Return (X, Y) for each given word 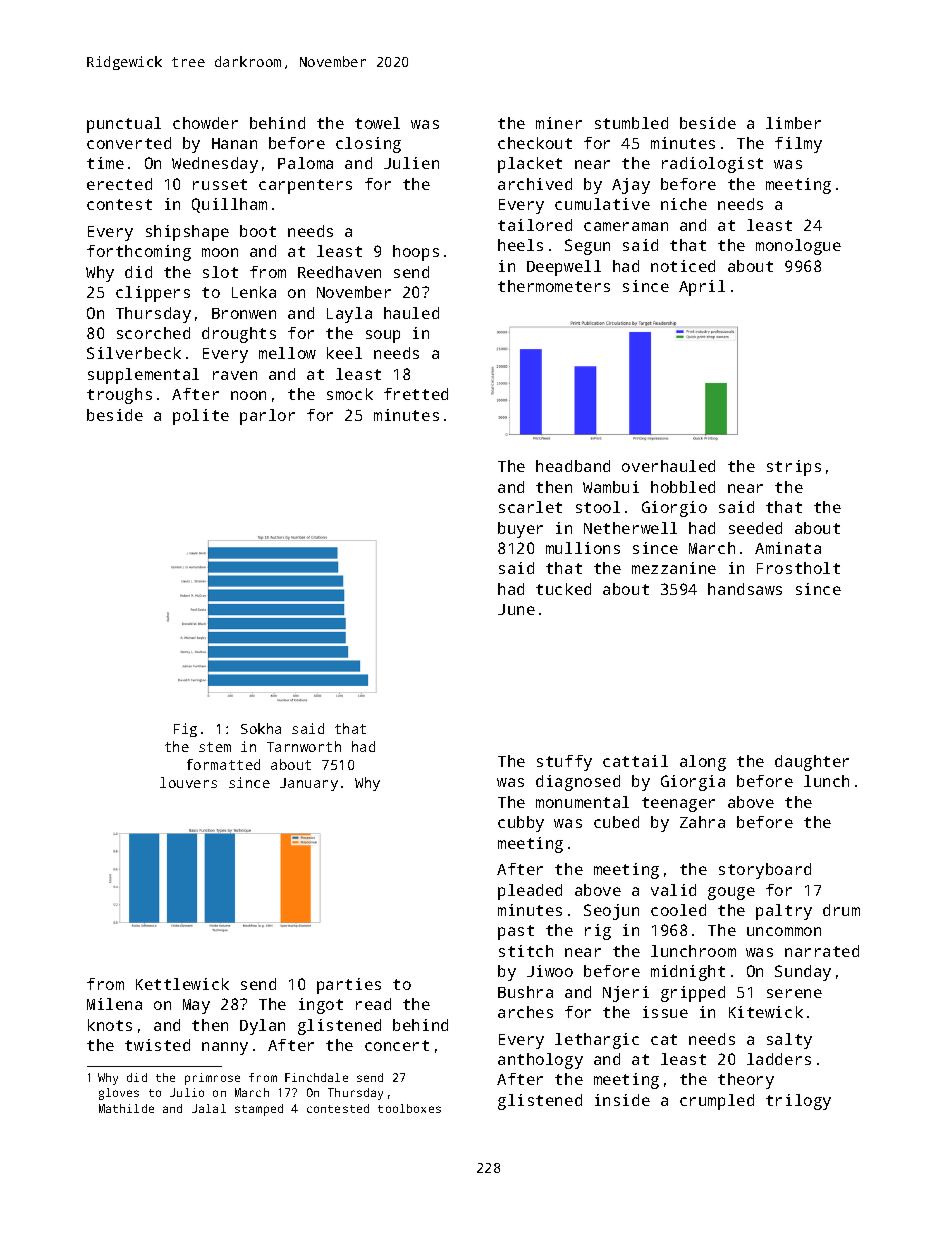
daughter (812, 763)
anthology (540, 1061)
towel (377, 123)
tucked (563, 589)
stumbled (631, 123)
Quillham (229, 205)
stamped (259, 1110)
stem (215, 747)
